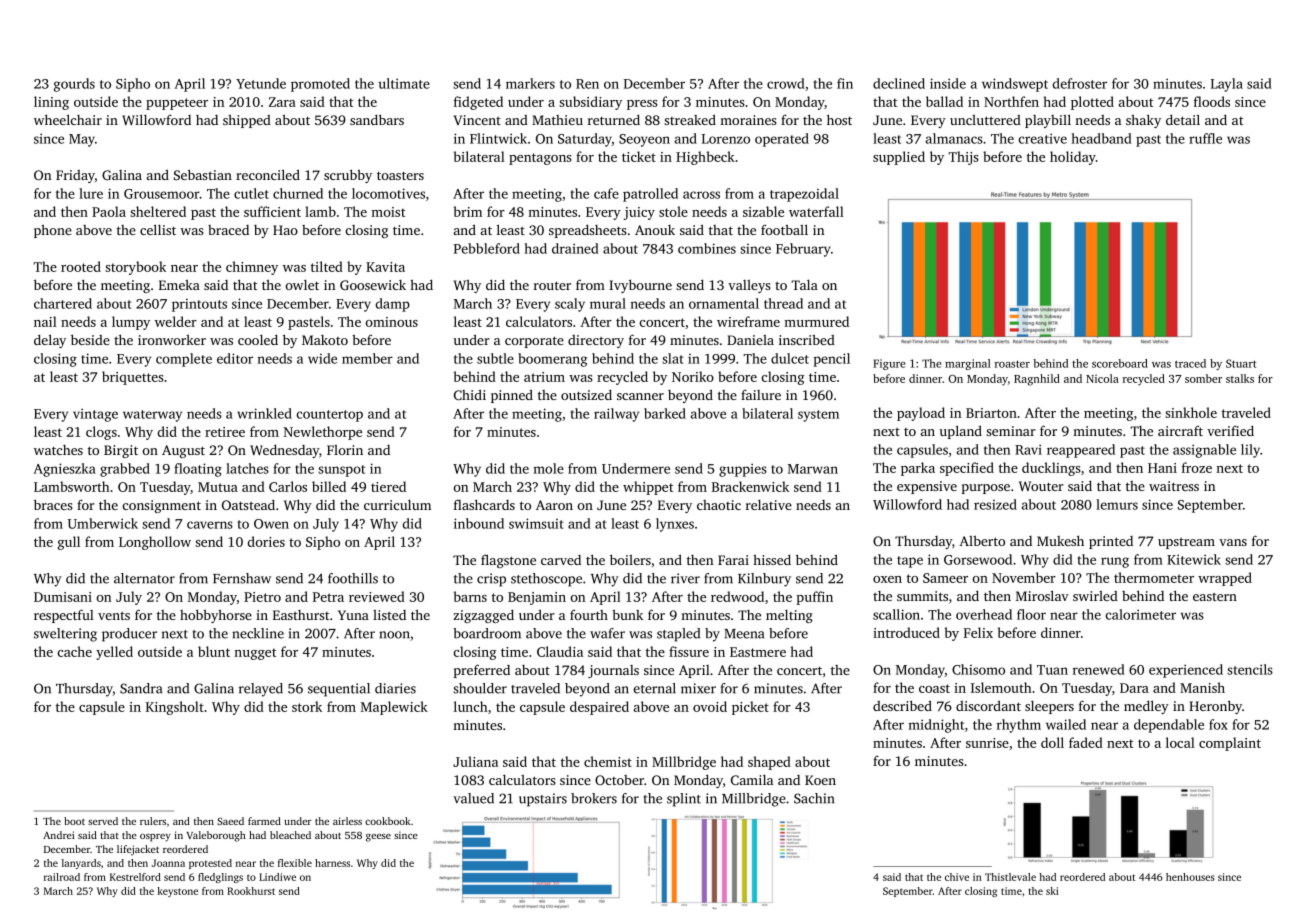 Image resolution: width=1308 pixels, height=924 pixels. I want to click on scoreboard, so click(1120, 363).
